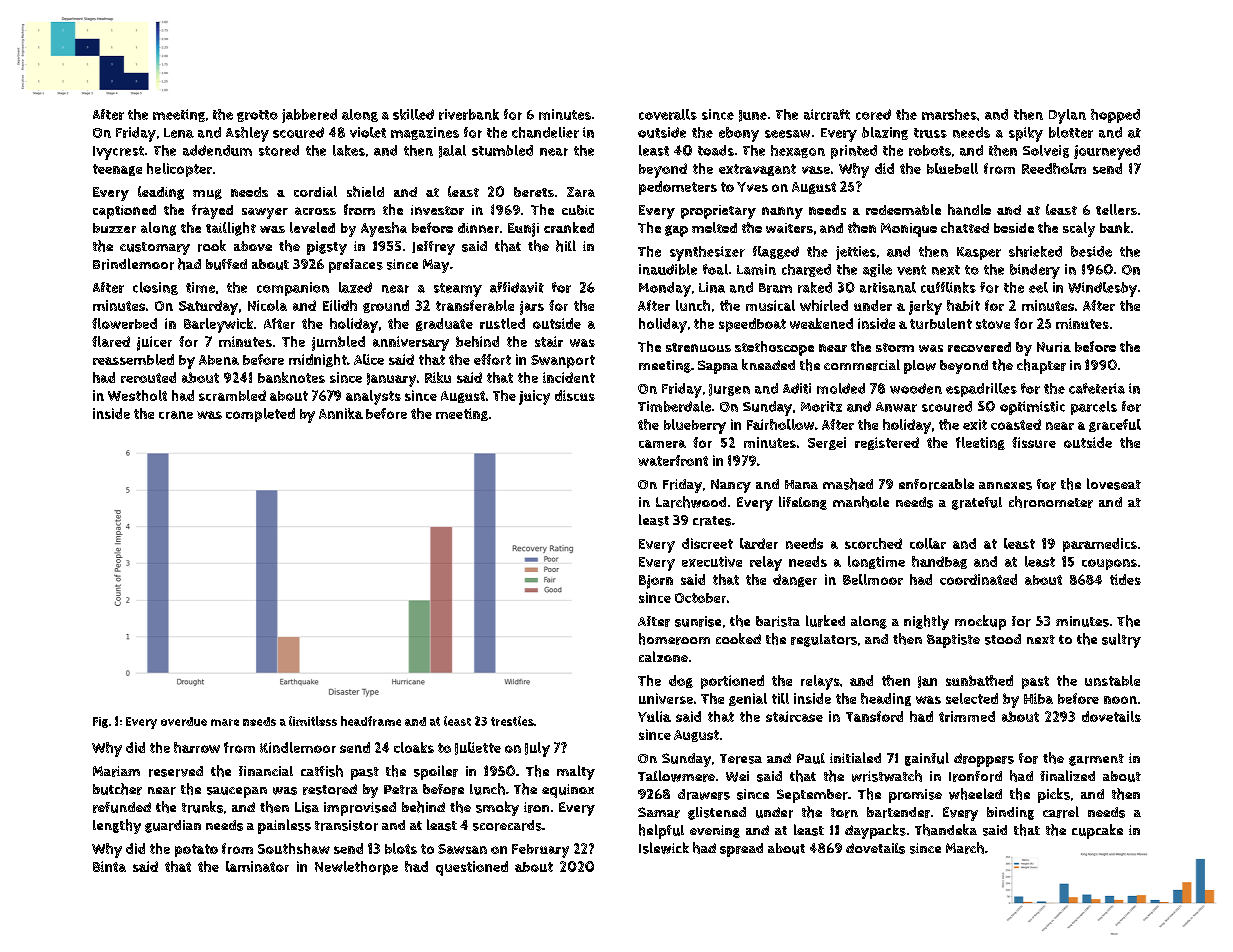 The image size is (1233, 952). I want to click on reserved, so click(176, 771).
